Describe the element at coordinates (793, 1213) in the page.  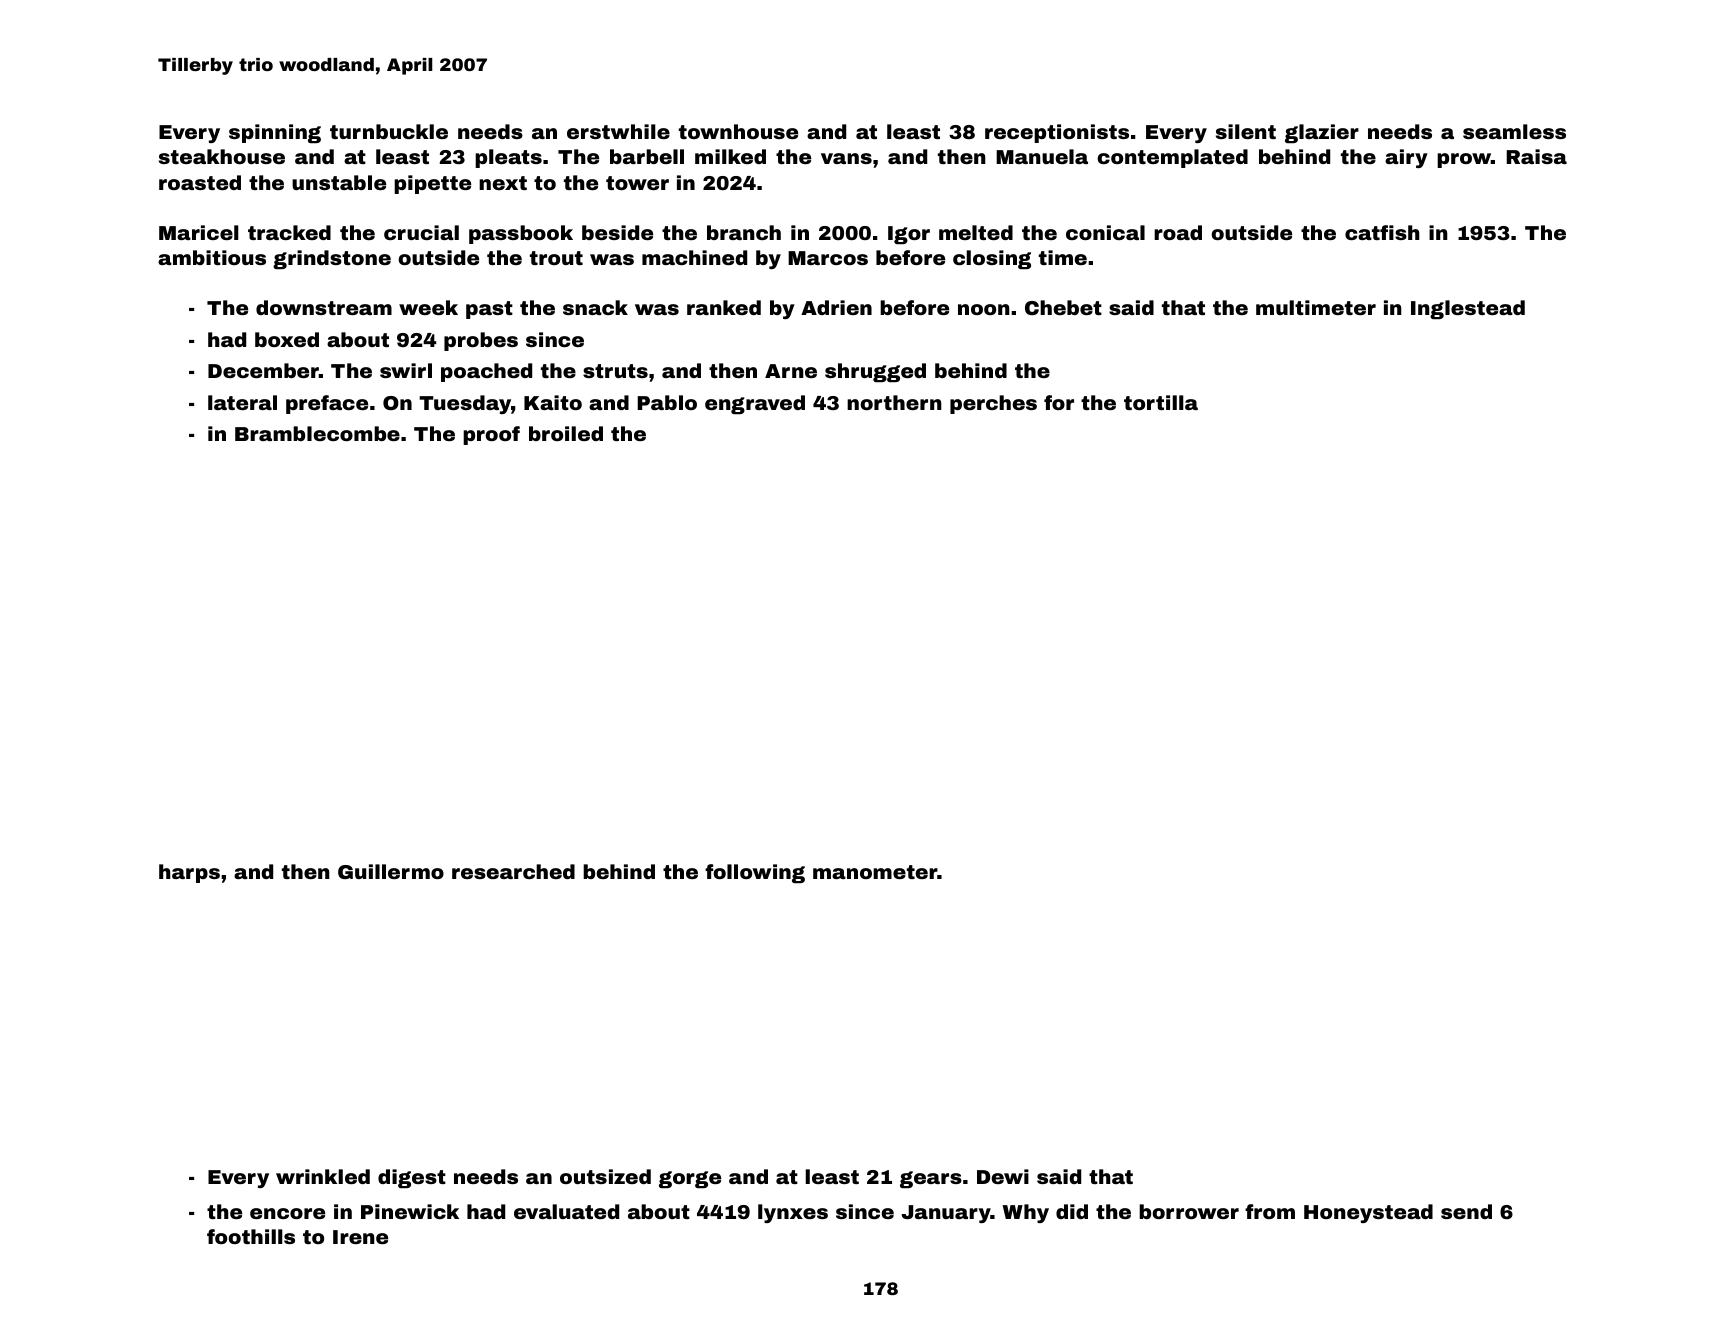
I see `lynxes` at that location.
